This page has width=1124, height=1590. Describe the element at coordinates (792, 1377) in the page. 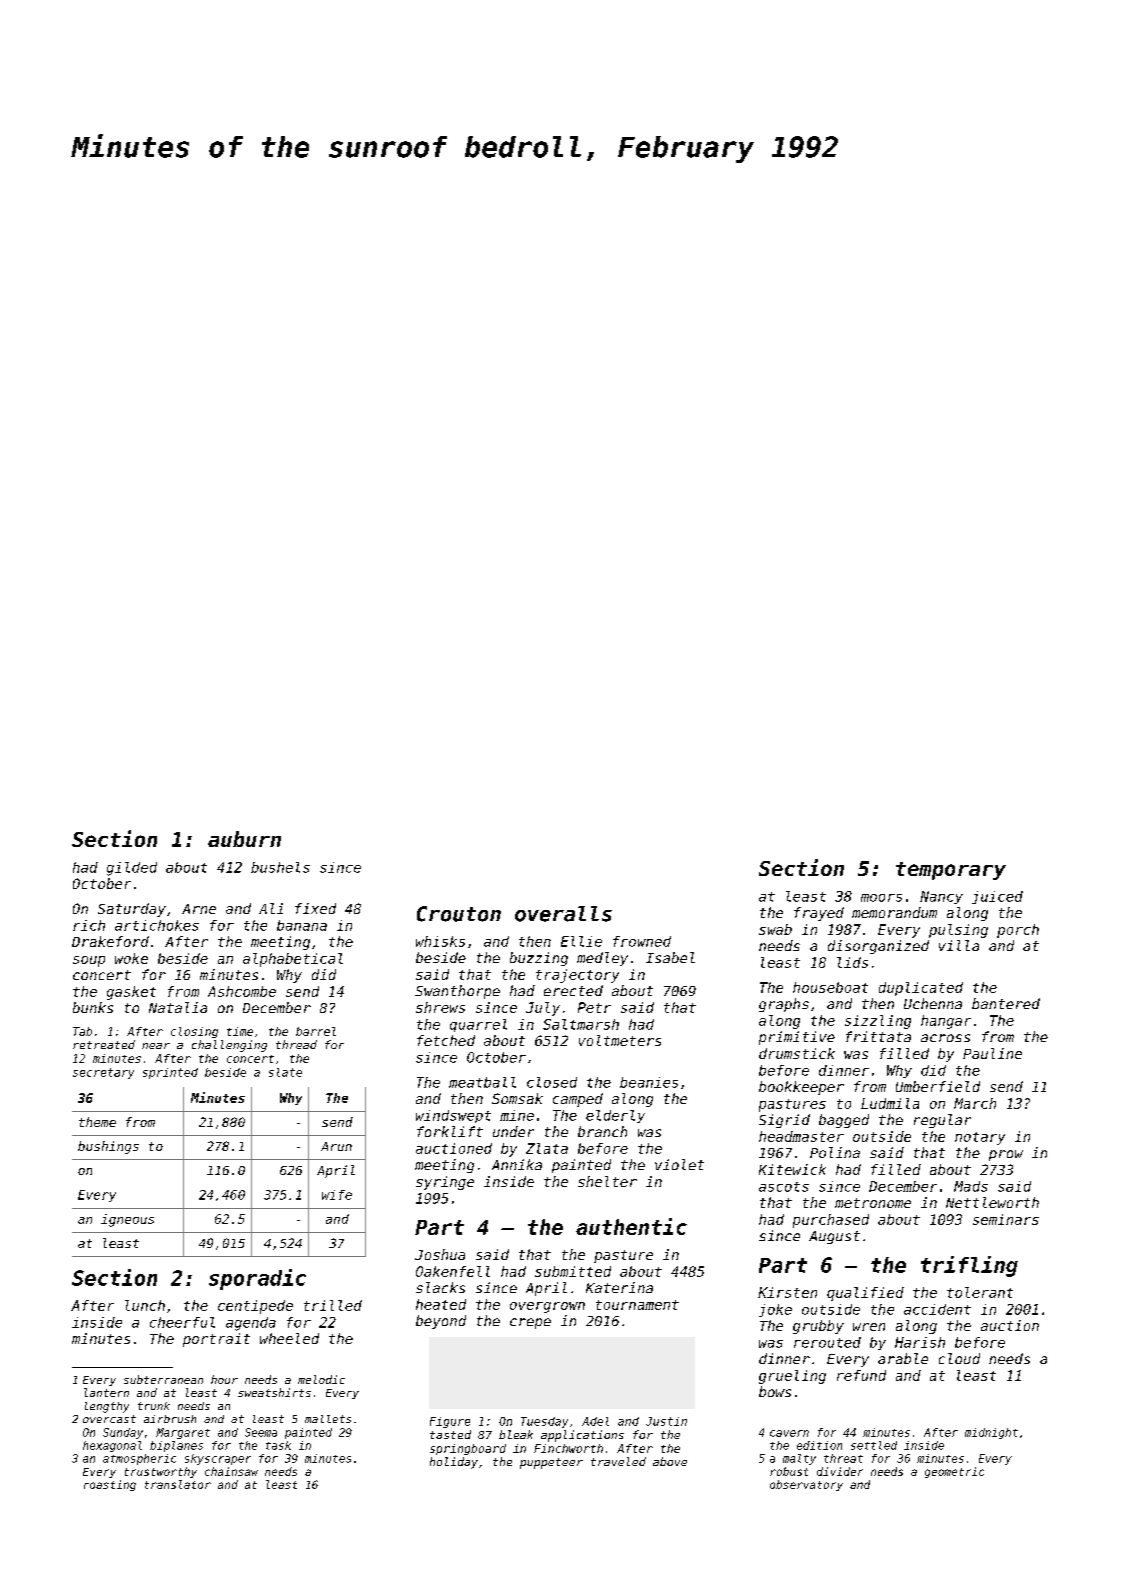

I see `grueling` at that location.
